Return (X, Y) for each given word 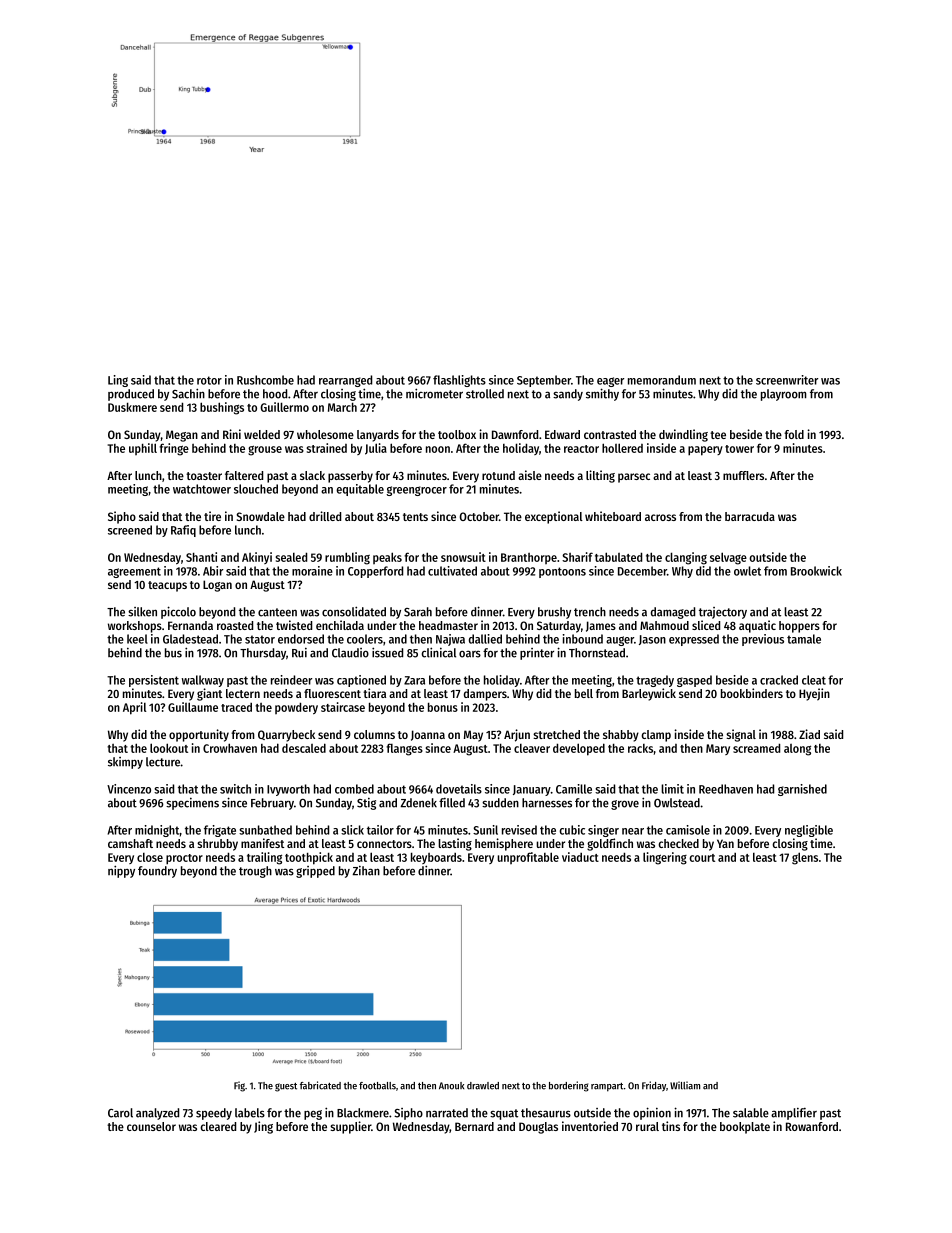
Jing (263, 1127)
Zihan (366, 871)
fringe (174, 449)
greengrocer (416, 491)
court (702, 858)
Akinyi (257, 558)
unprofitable (528, 858)
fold (794, 434)
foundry (157, 872)
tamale (804, 639)
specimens (192, 804)
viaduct (580, 857)
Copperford (375, 572)
